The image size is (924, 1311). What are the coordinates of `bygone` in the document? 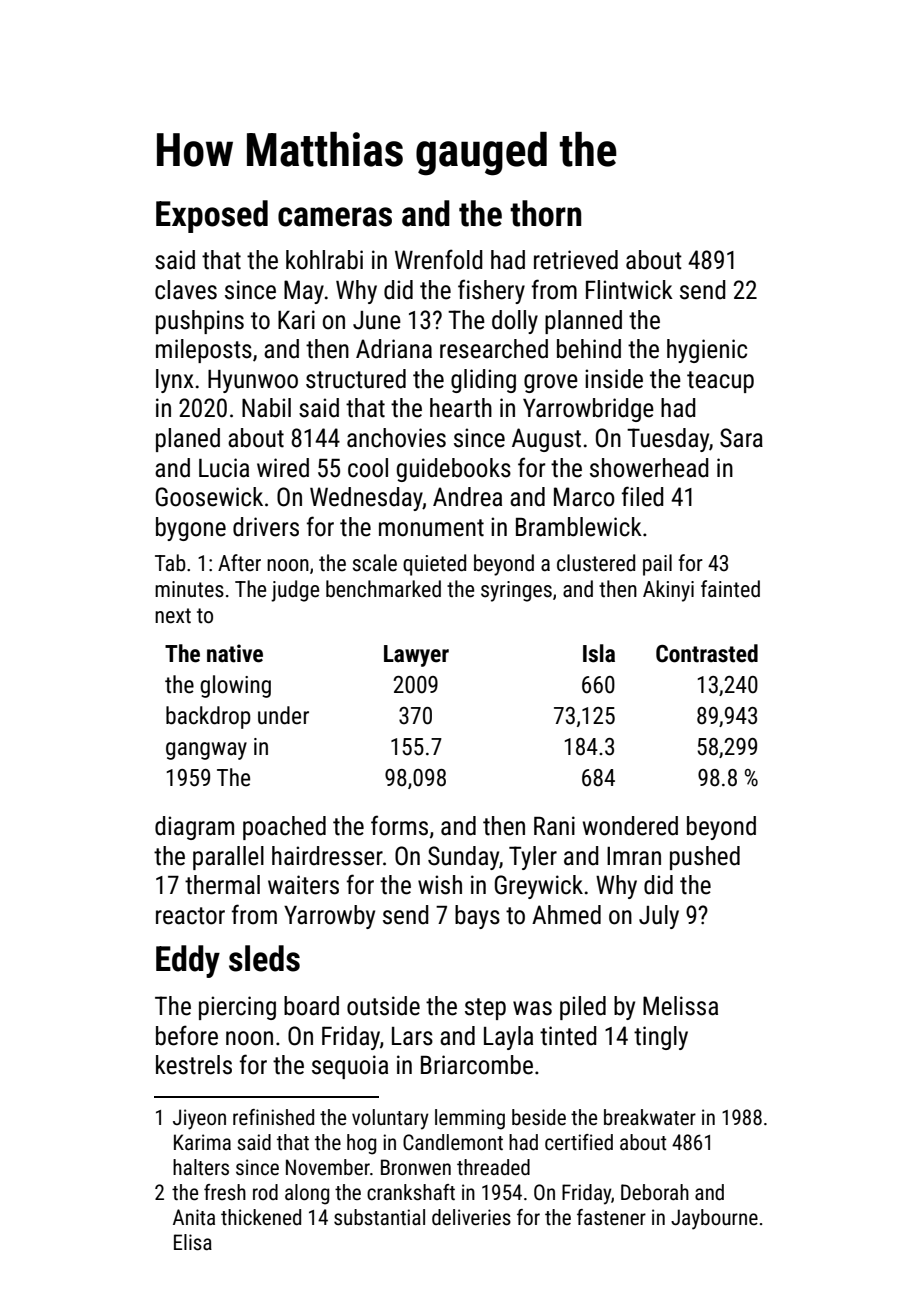 It's located at (191, 529).
